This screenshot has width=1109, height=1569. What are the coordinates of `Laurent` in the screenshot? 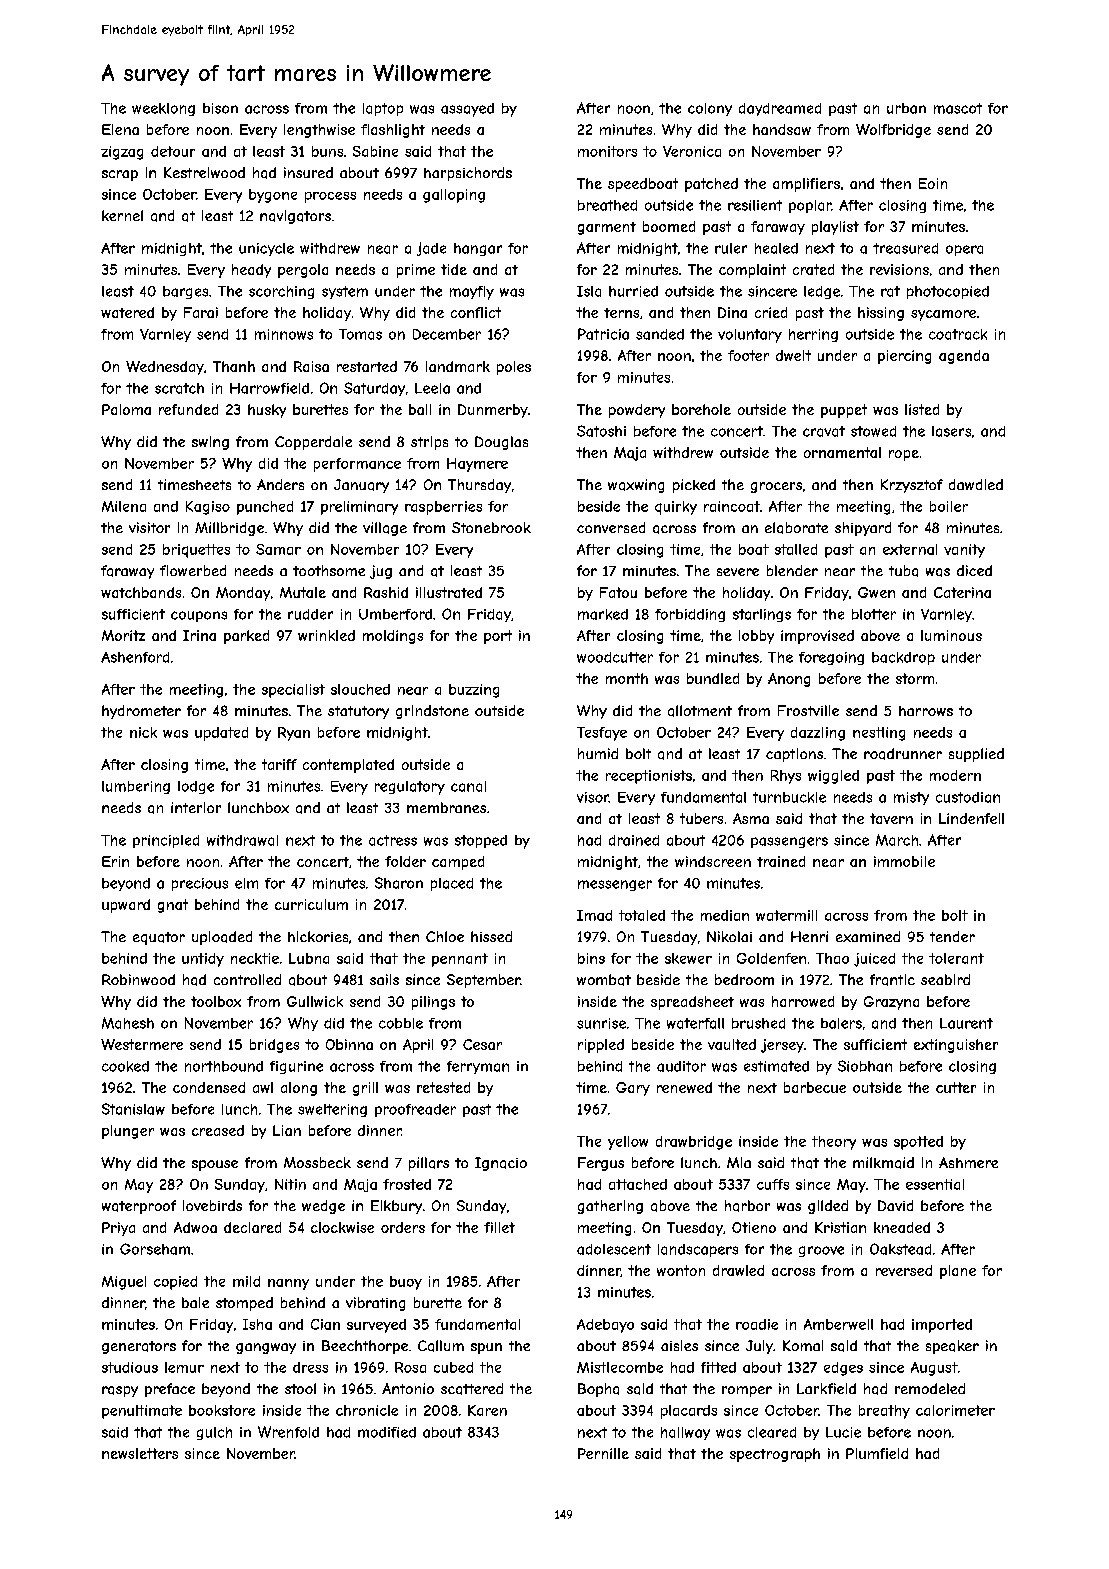 It's located at (966, 1023).
